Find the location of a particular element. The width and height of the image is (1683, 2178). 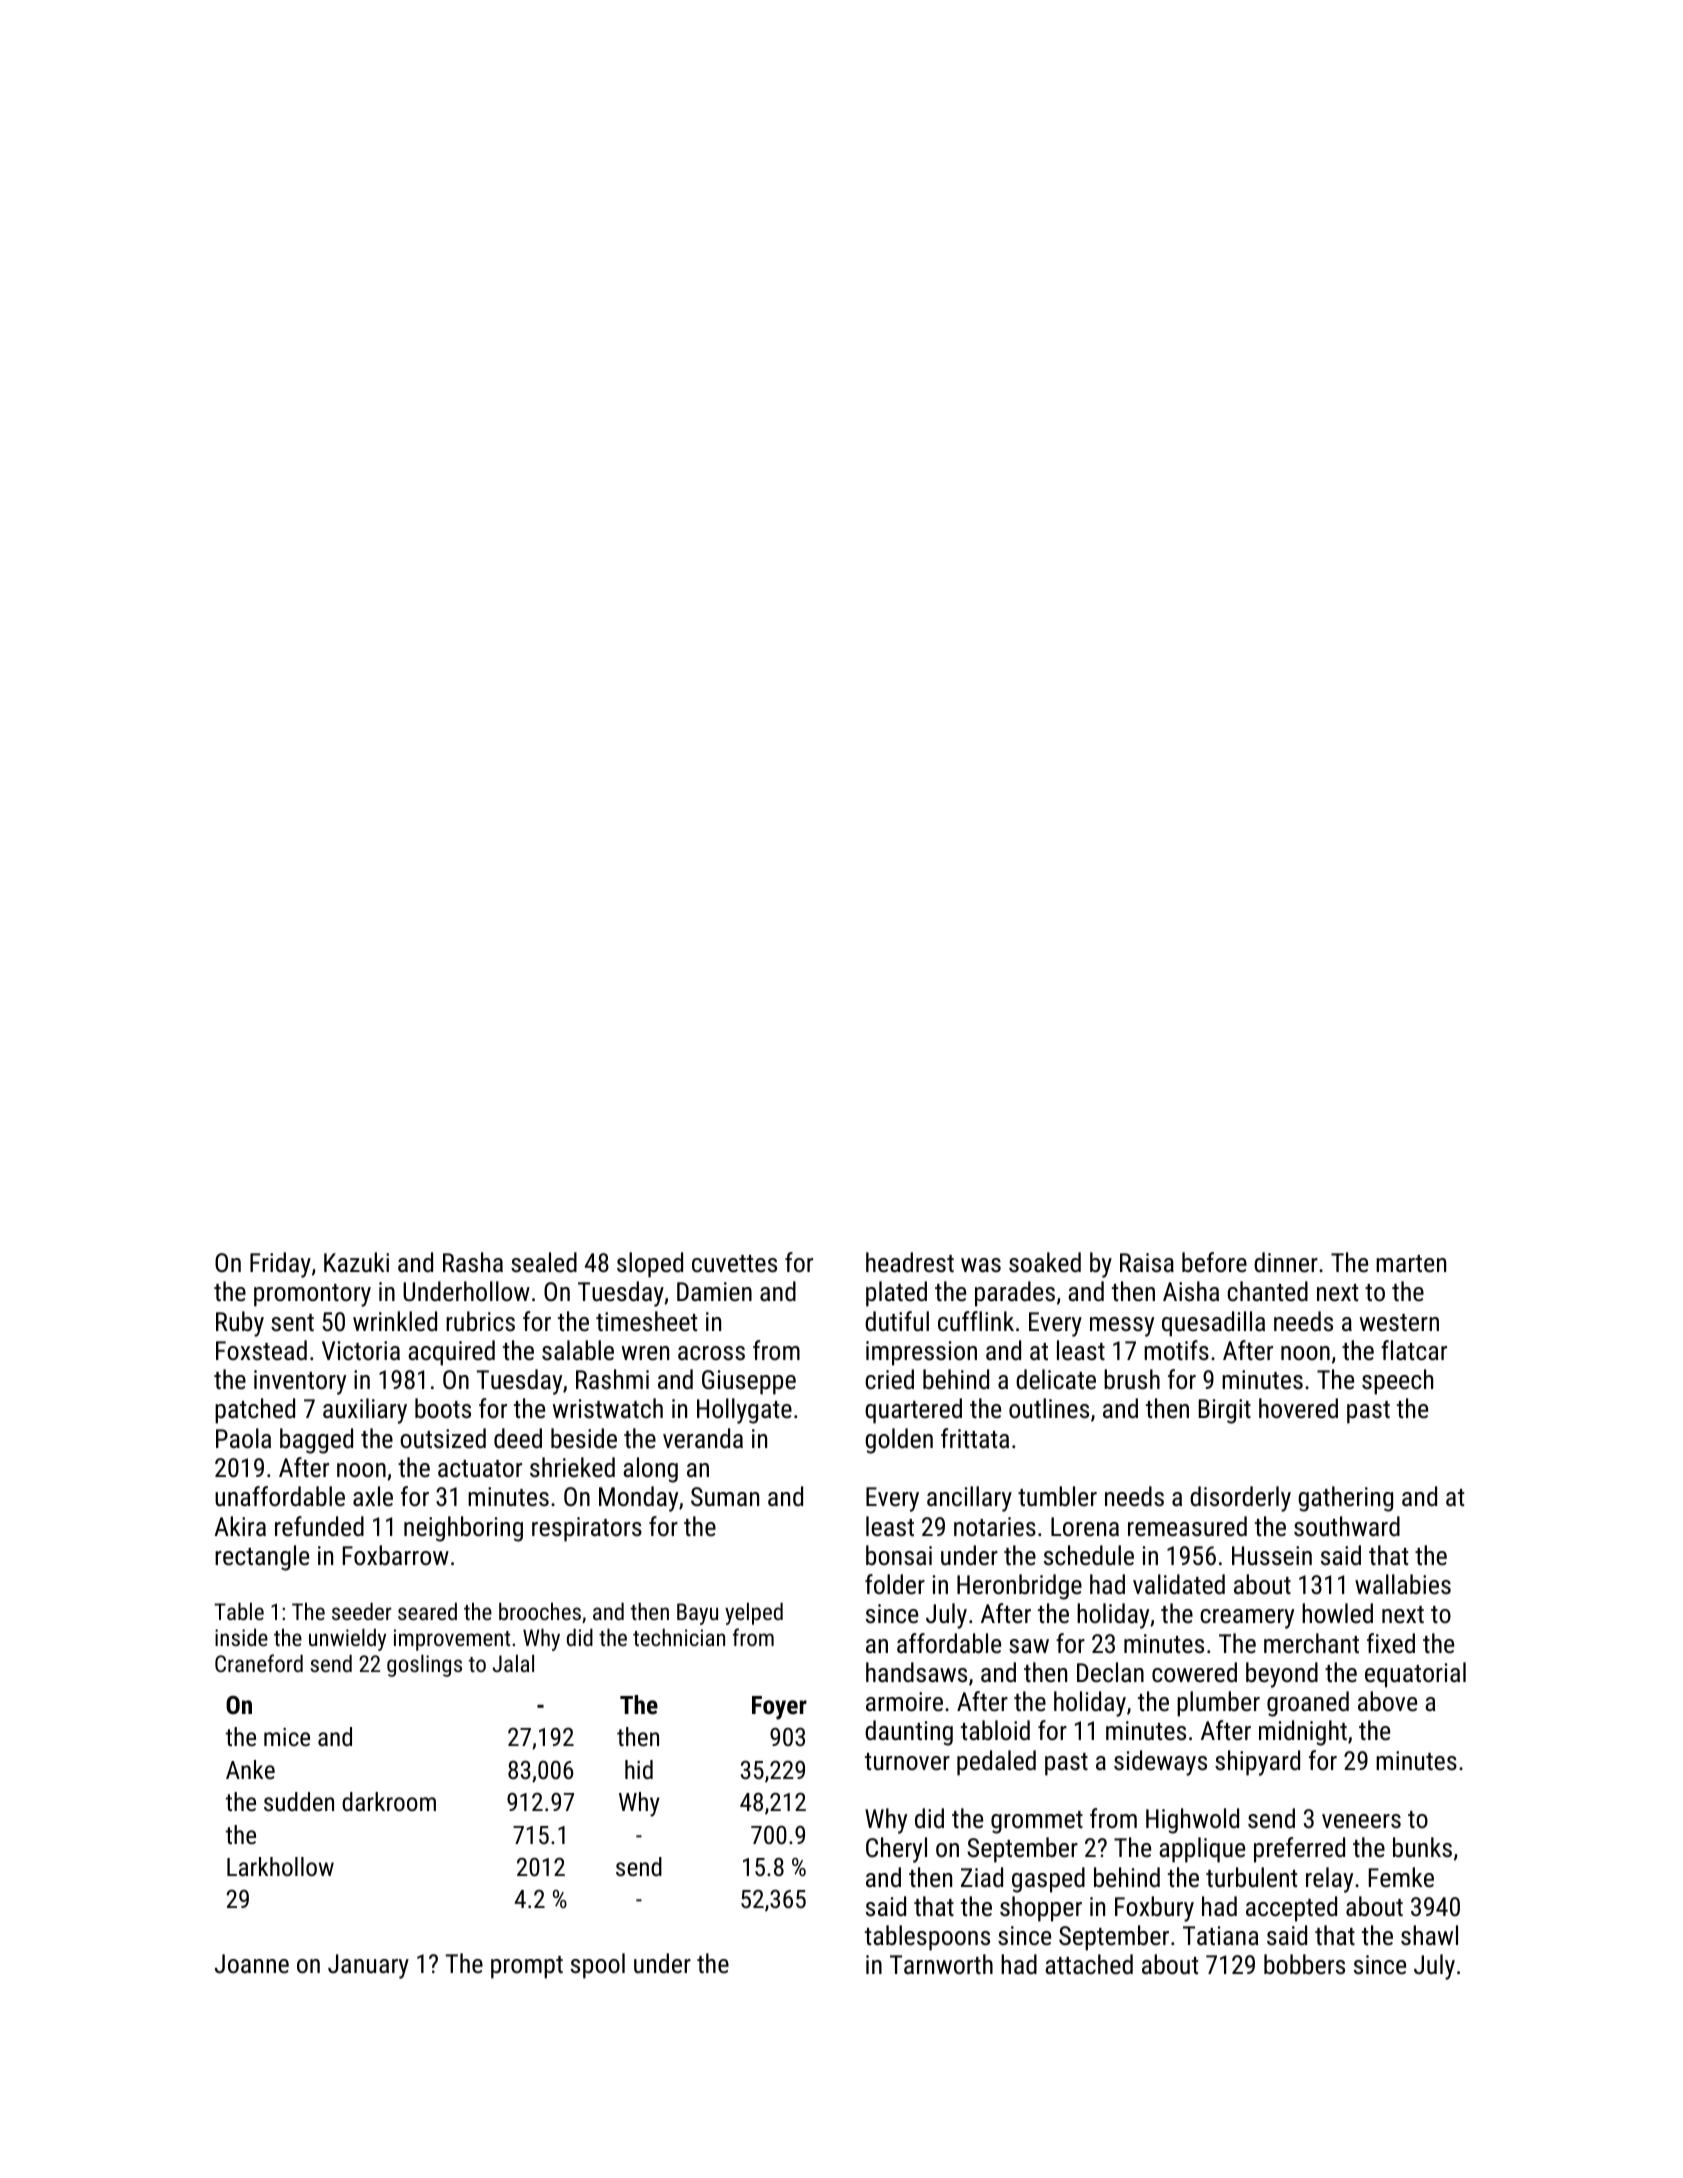

sealed is located at coordinates (544, 1262).
